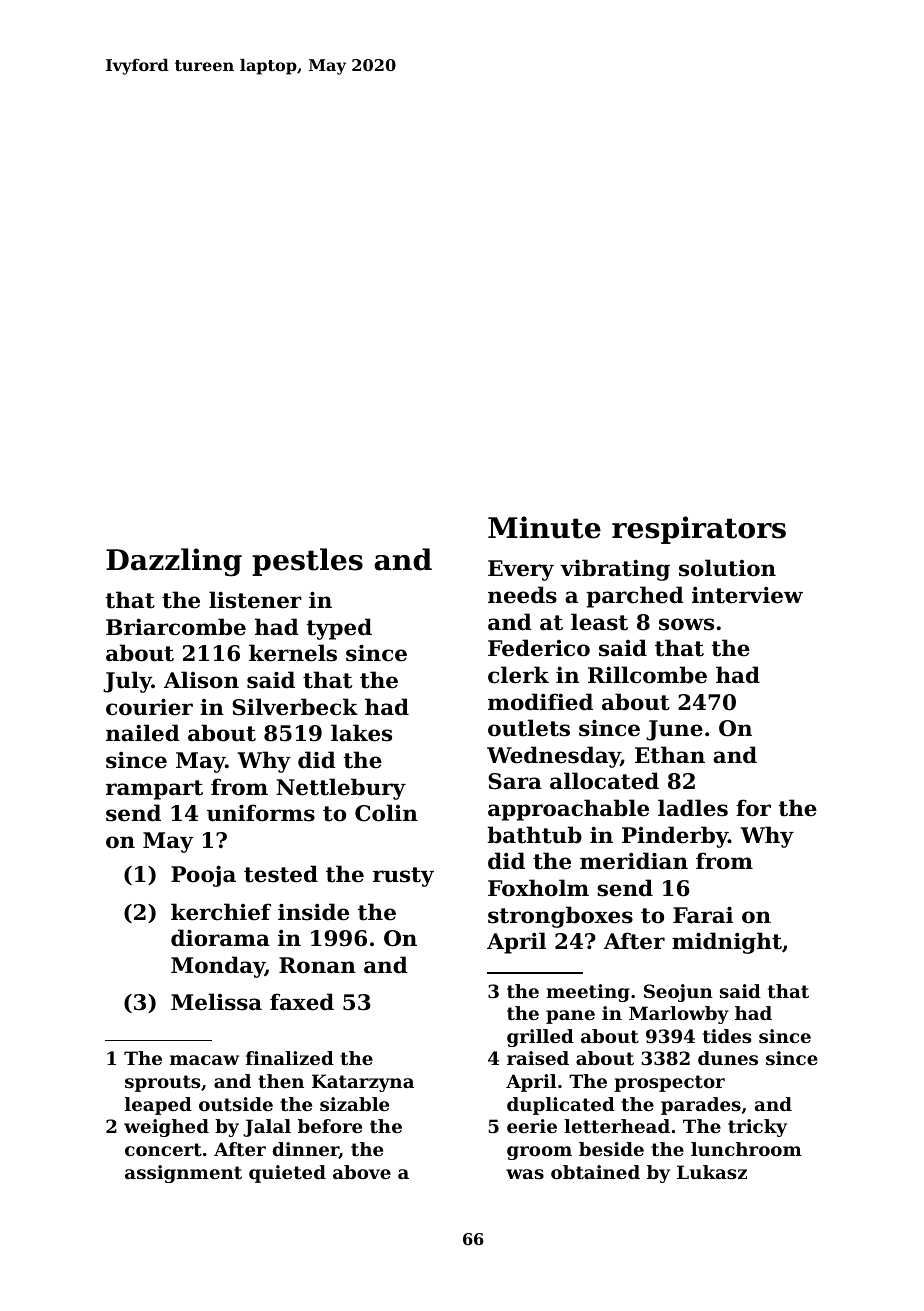  I want to click on Seojun, so click(678, 993).
